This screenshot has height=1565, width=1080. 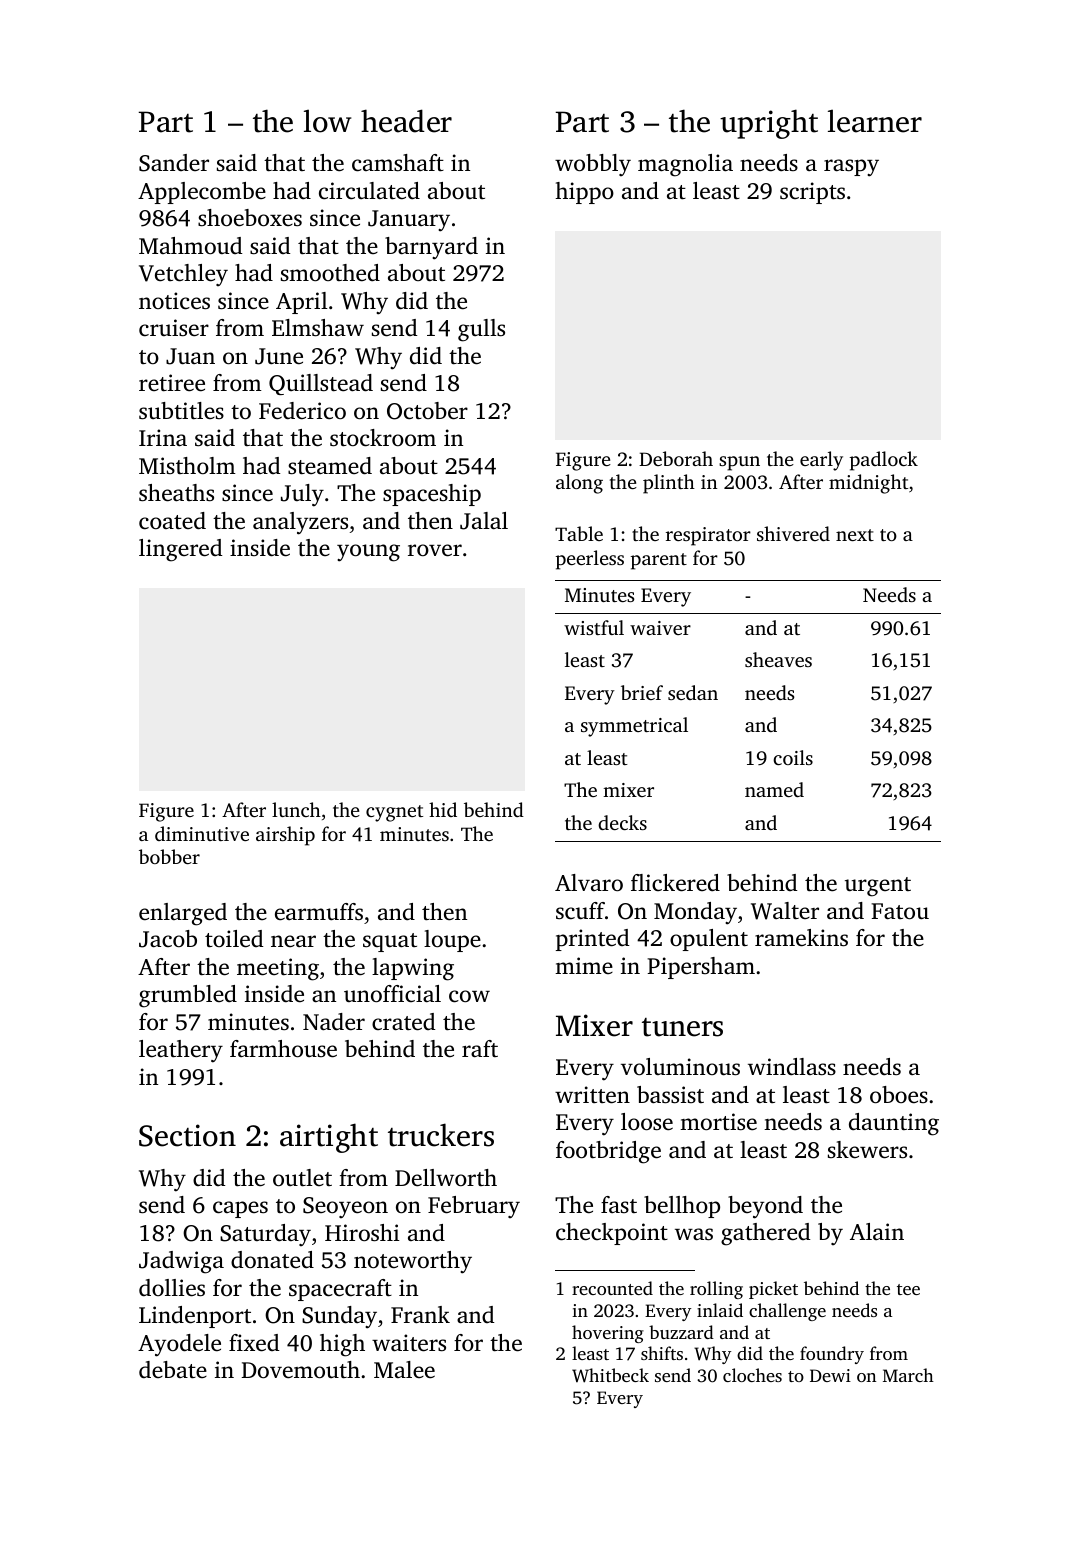 I want to click on oboes, so click(x=899, y=1095).
